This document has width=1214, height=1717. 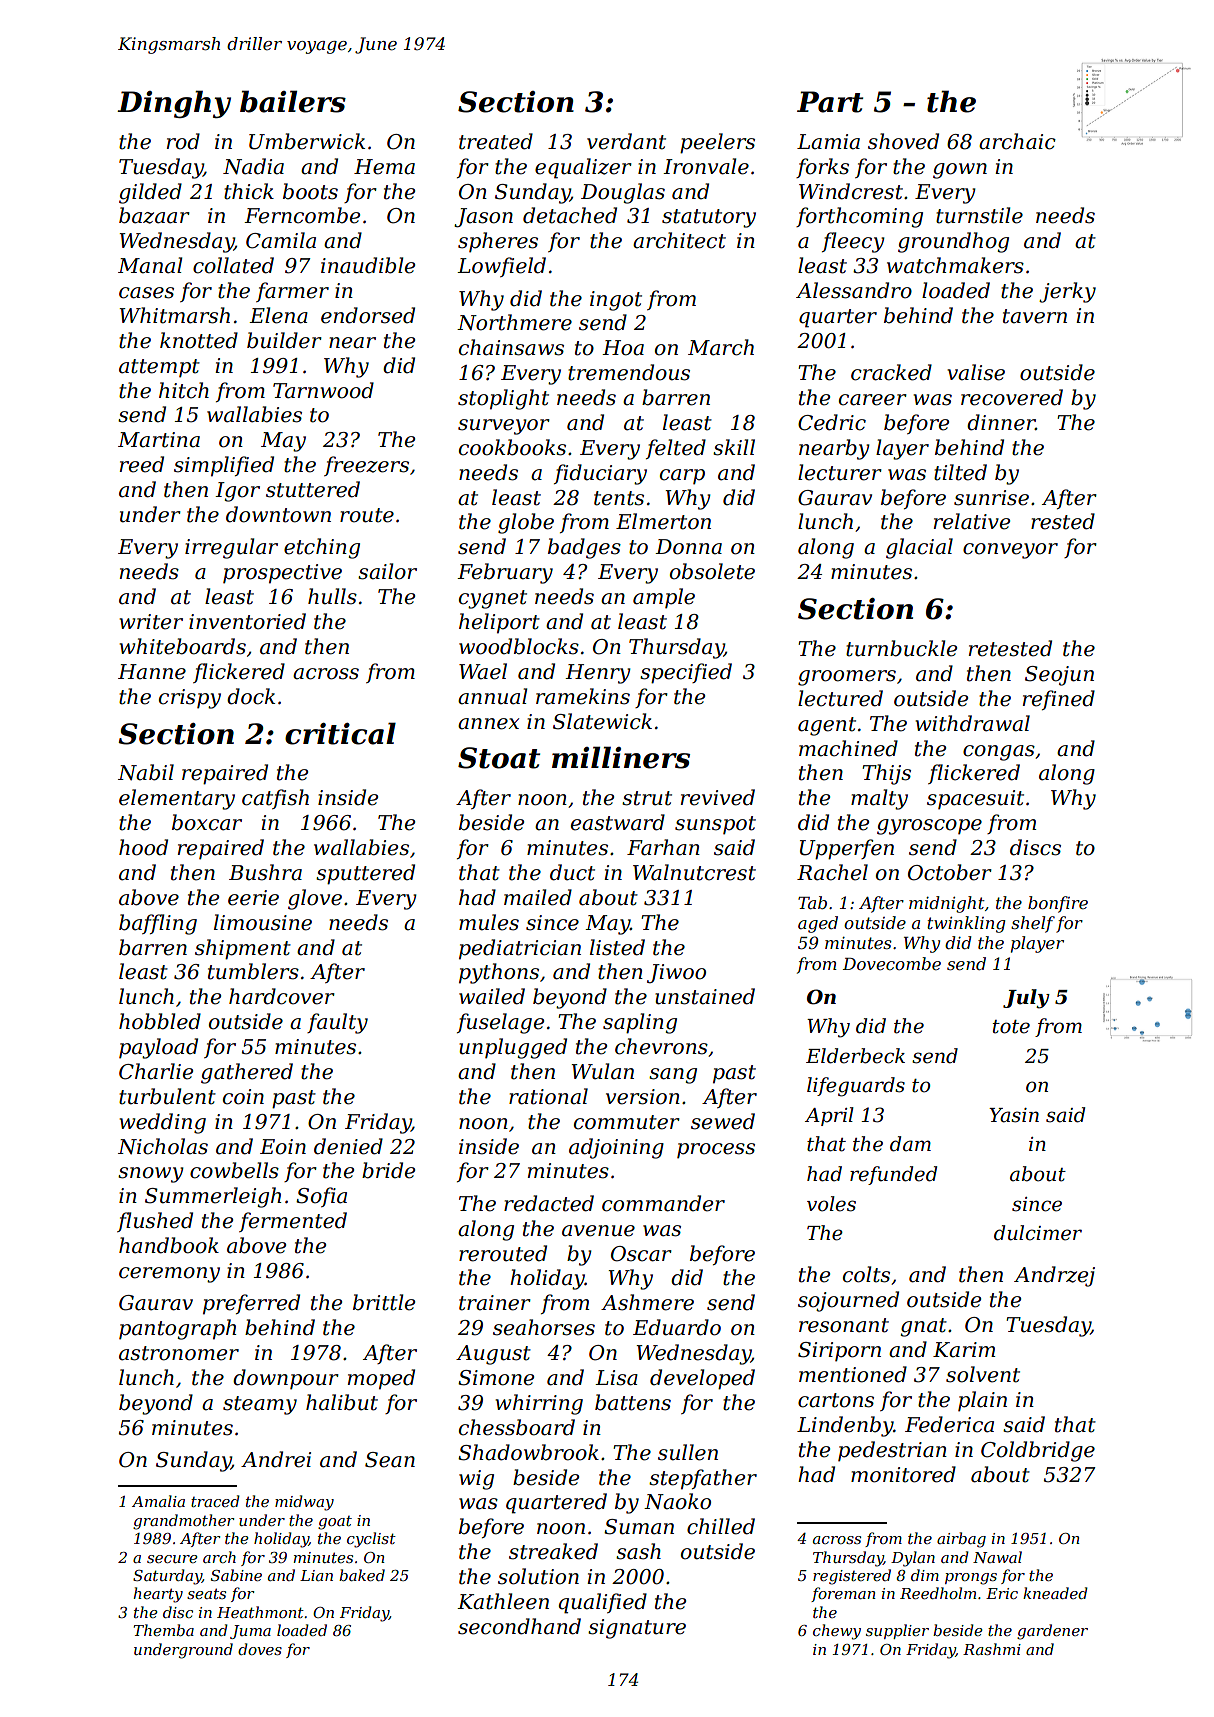 What do you see at coordinates (903, 141) in the document?
I see `shoved` at bounding box center [903, 141].
